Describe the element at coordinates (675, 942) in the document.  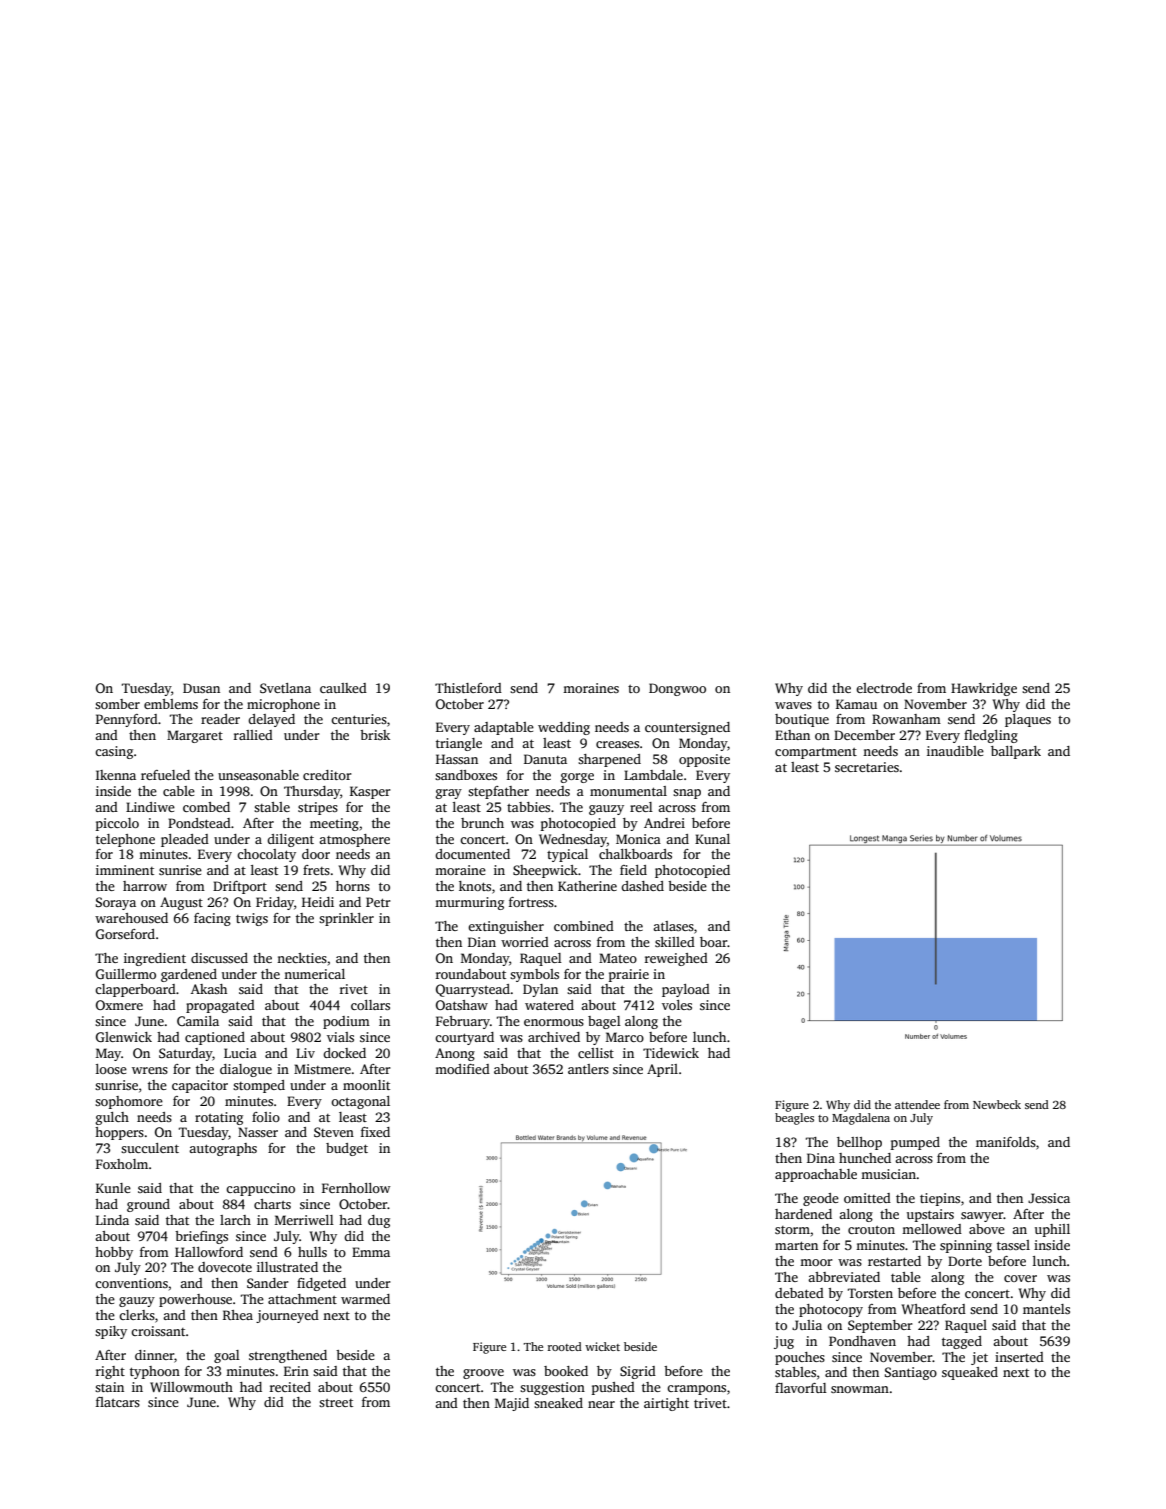
I see `skilled` at that location.
